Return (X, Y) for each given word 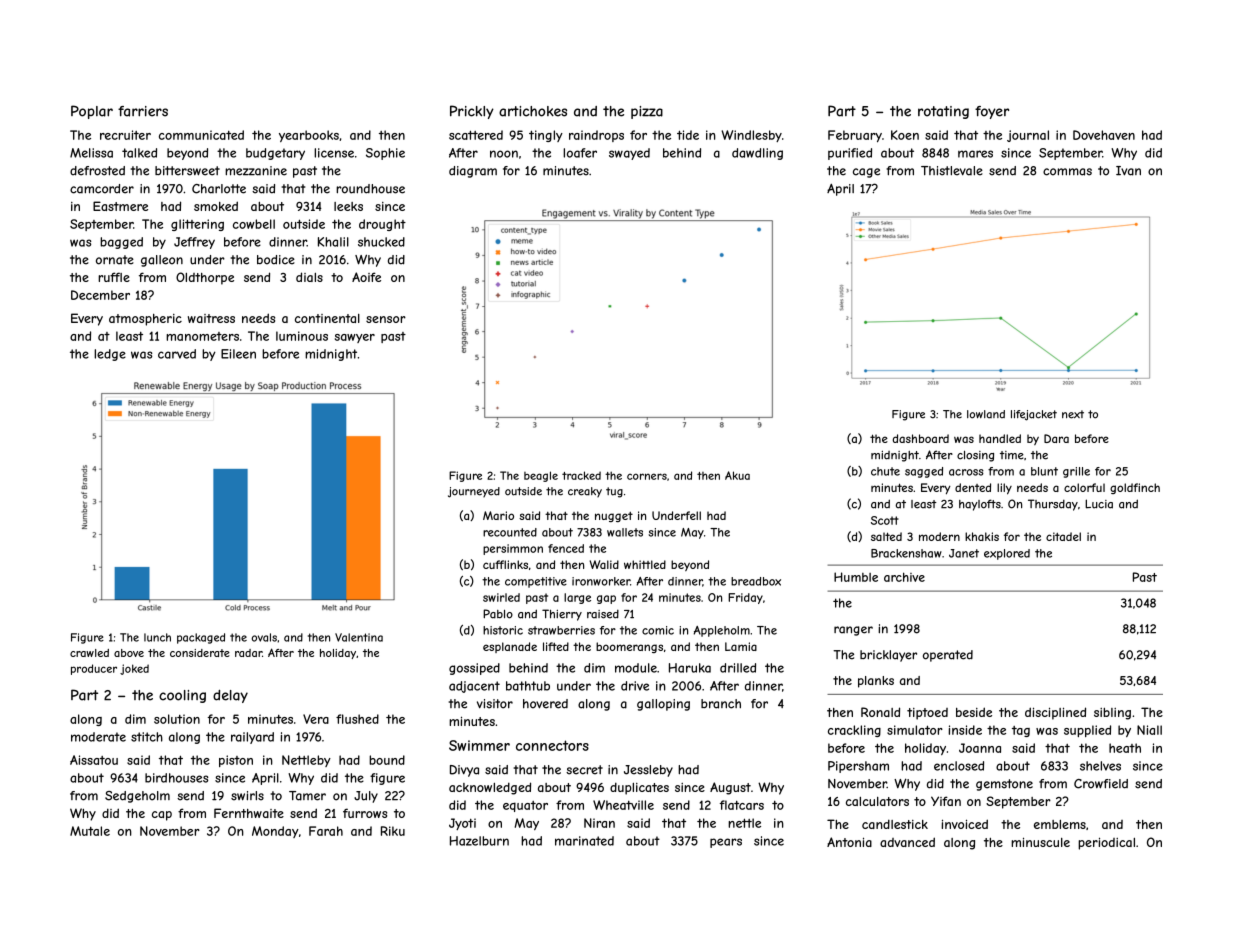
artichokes (533, 111)
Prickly (472, 112)
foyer (992, 112)
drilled (738, 668)
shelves (1100, 766)
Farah (326, 831)
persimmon (513, 549)
